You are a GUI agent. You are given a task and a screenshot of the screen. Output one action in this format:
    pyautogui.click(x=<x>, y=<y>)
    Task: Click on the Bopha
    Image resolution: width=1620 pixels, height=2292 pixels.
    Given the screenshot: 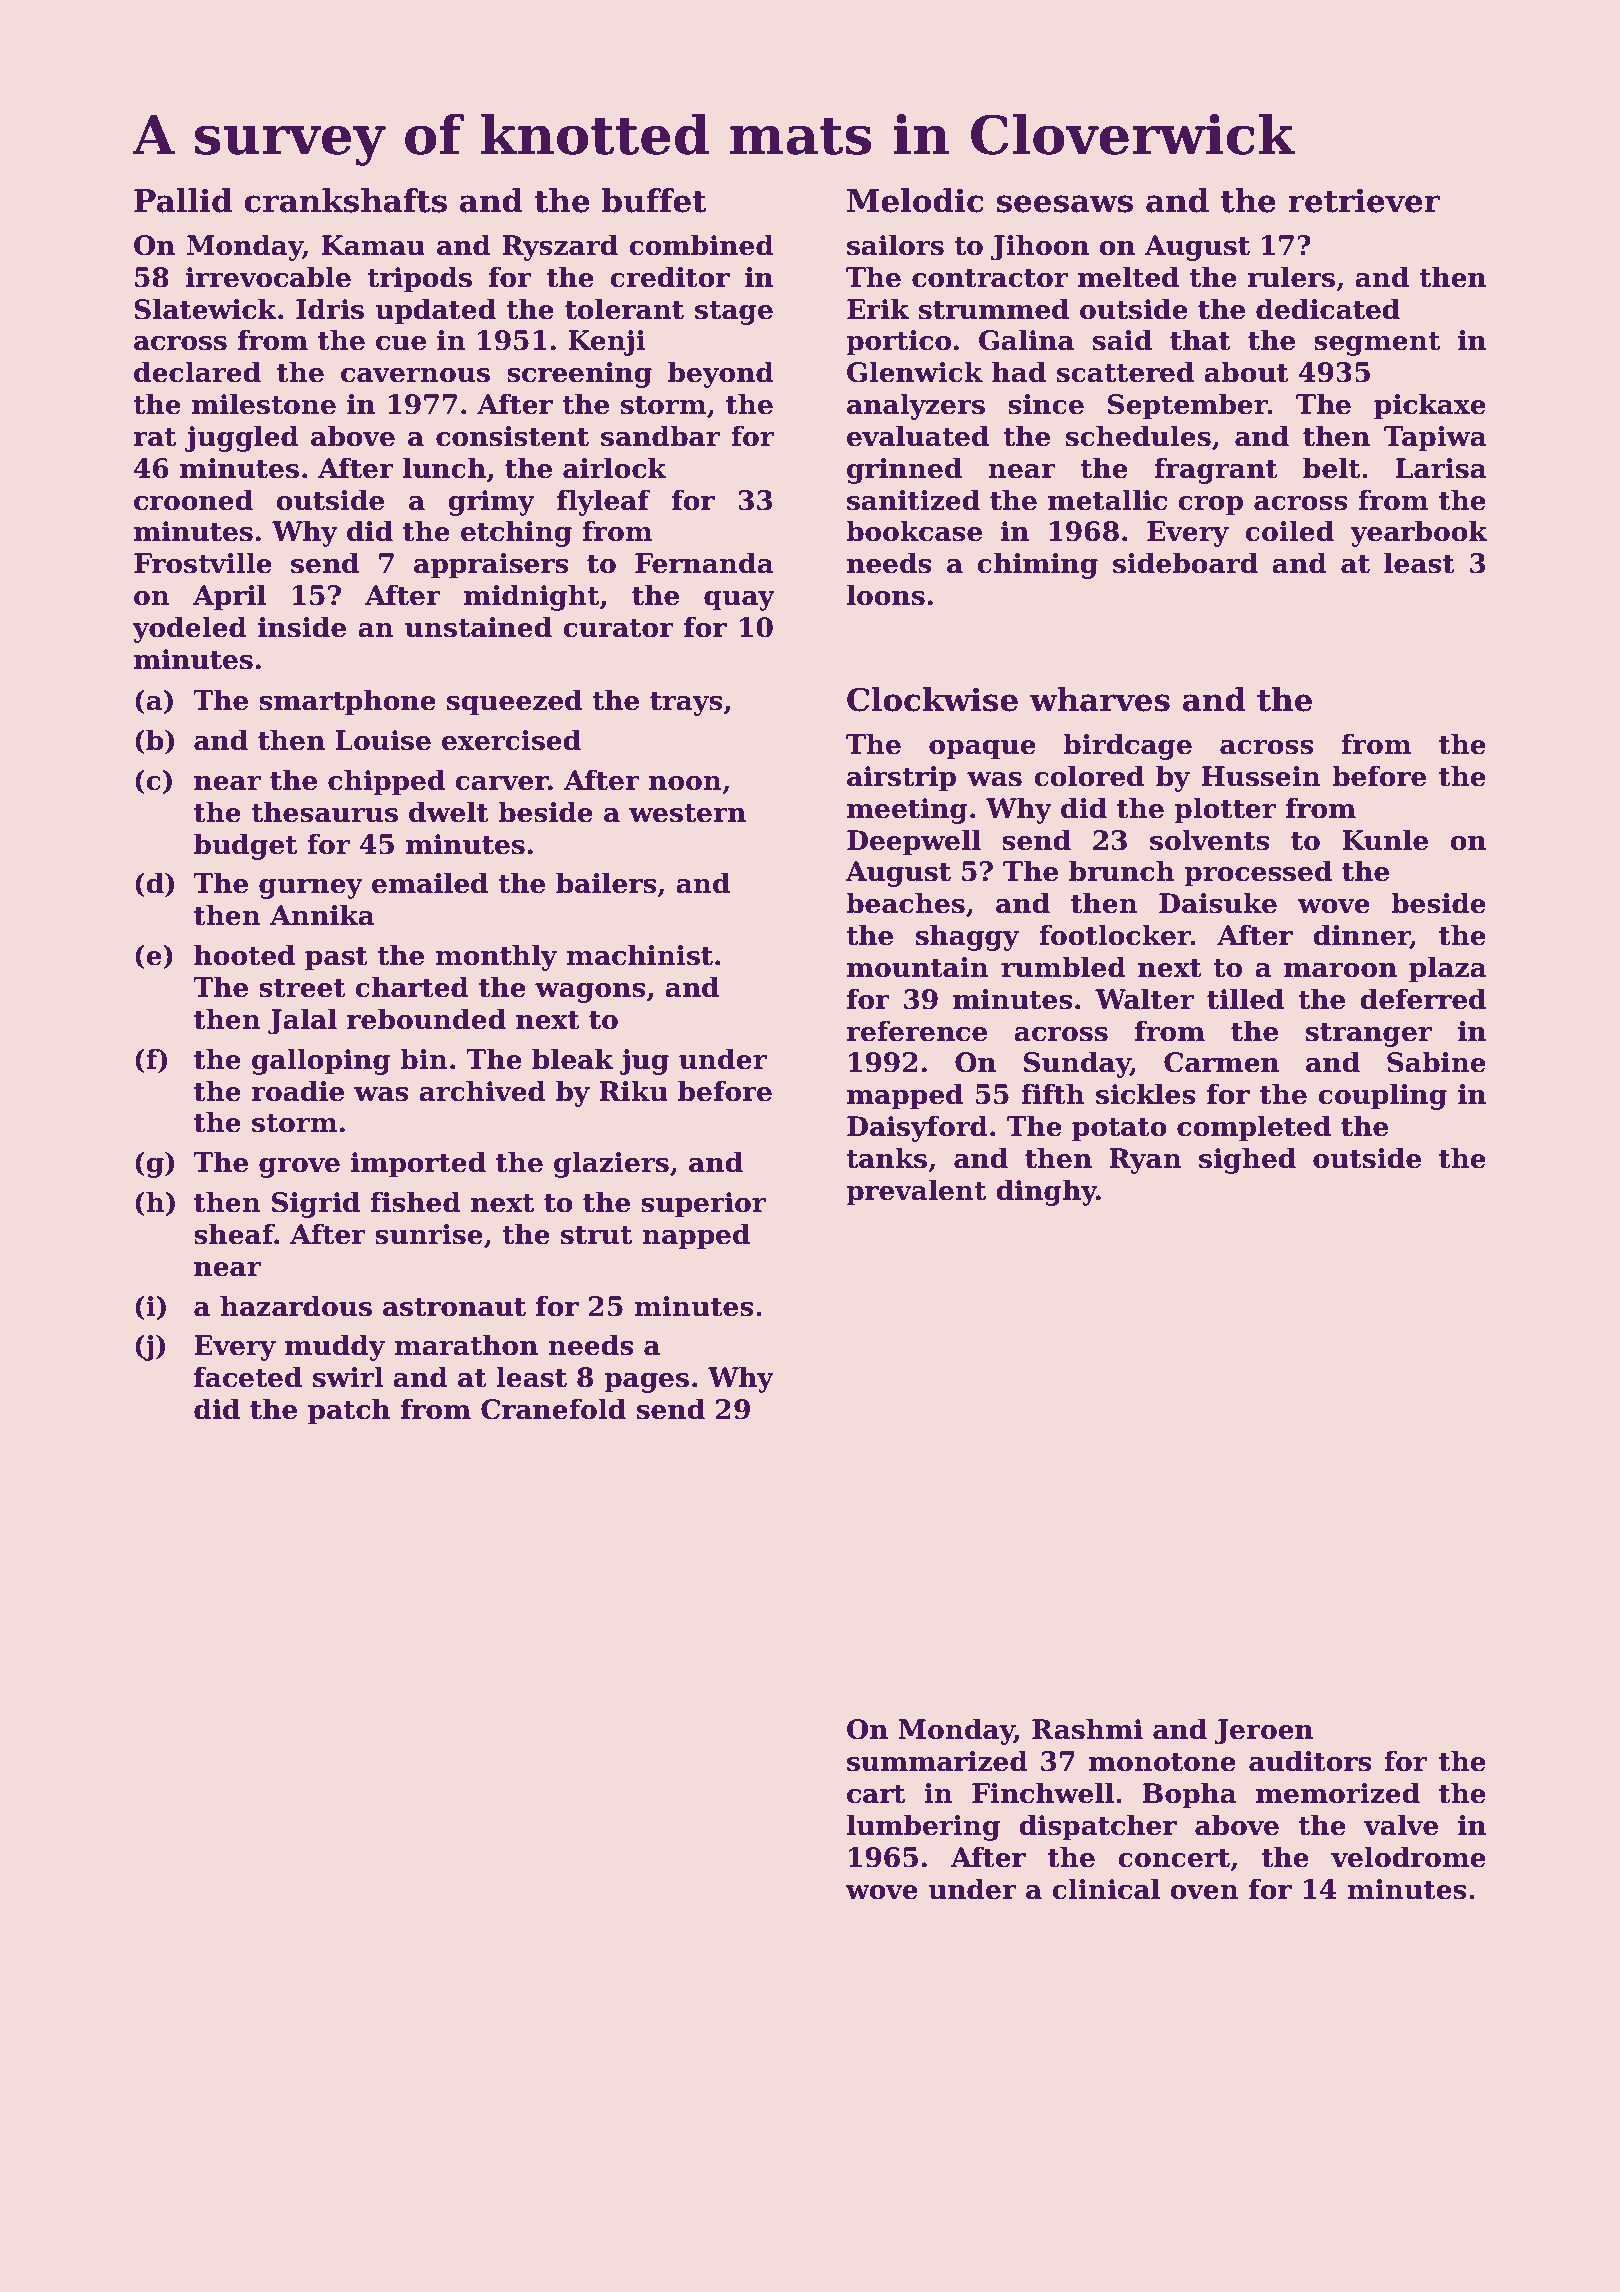 What is the action you would take?
    pyautogui.click(x=1190, y=1795)
